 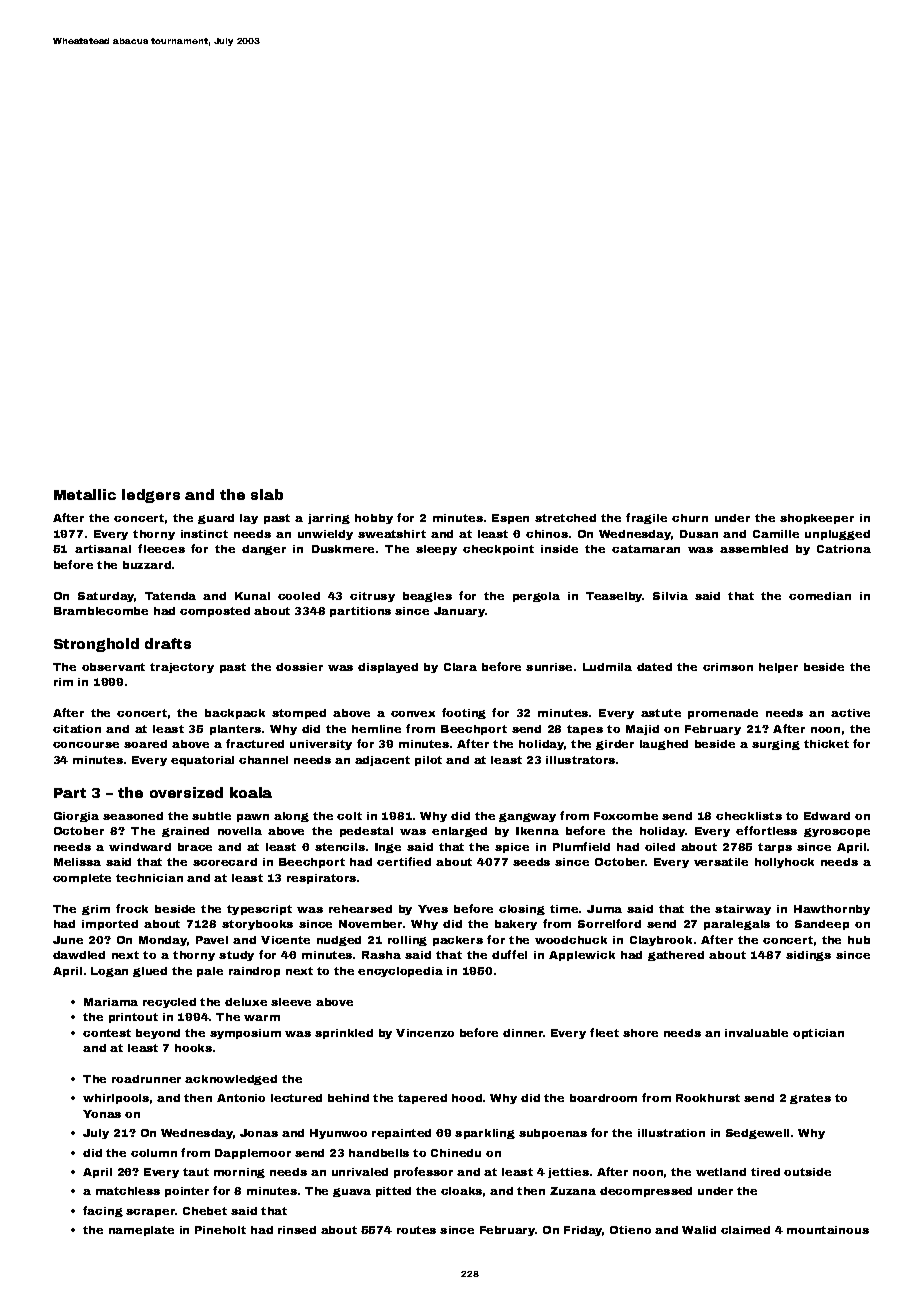 I want to click on raindrop, so click(x=254, y=972).
